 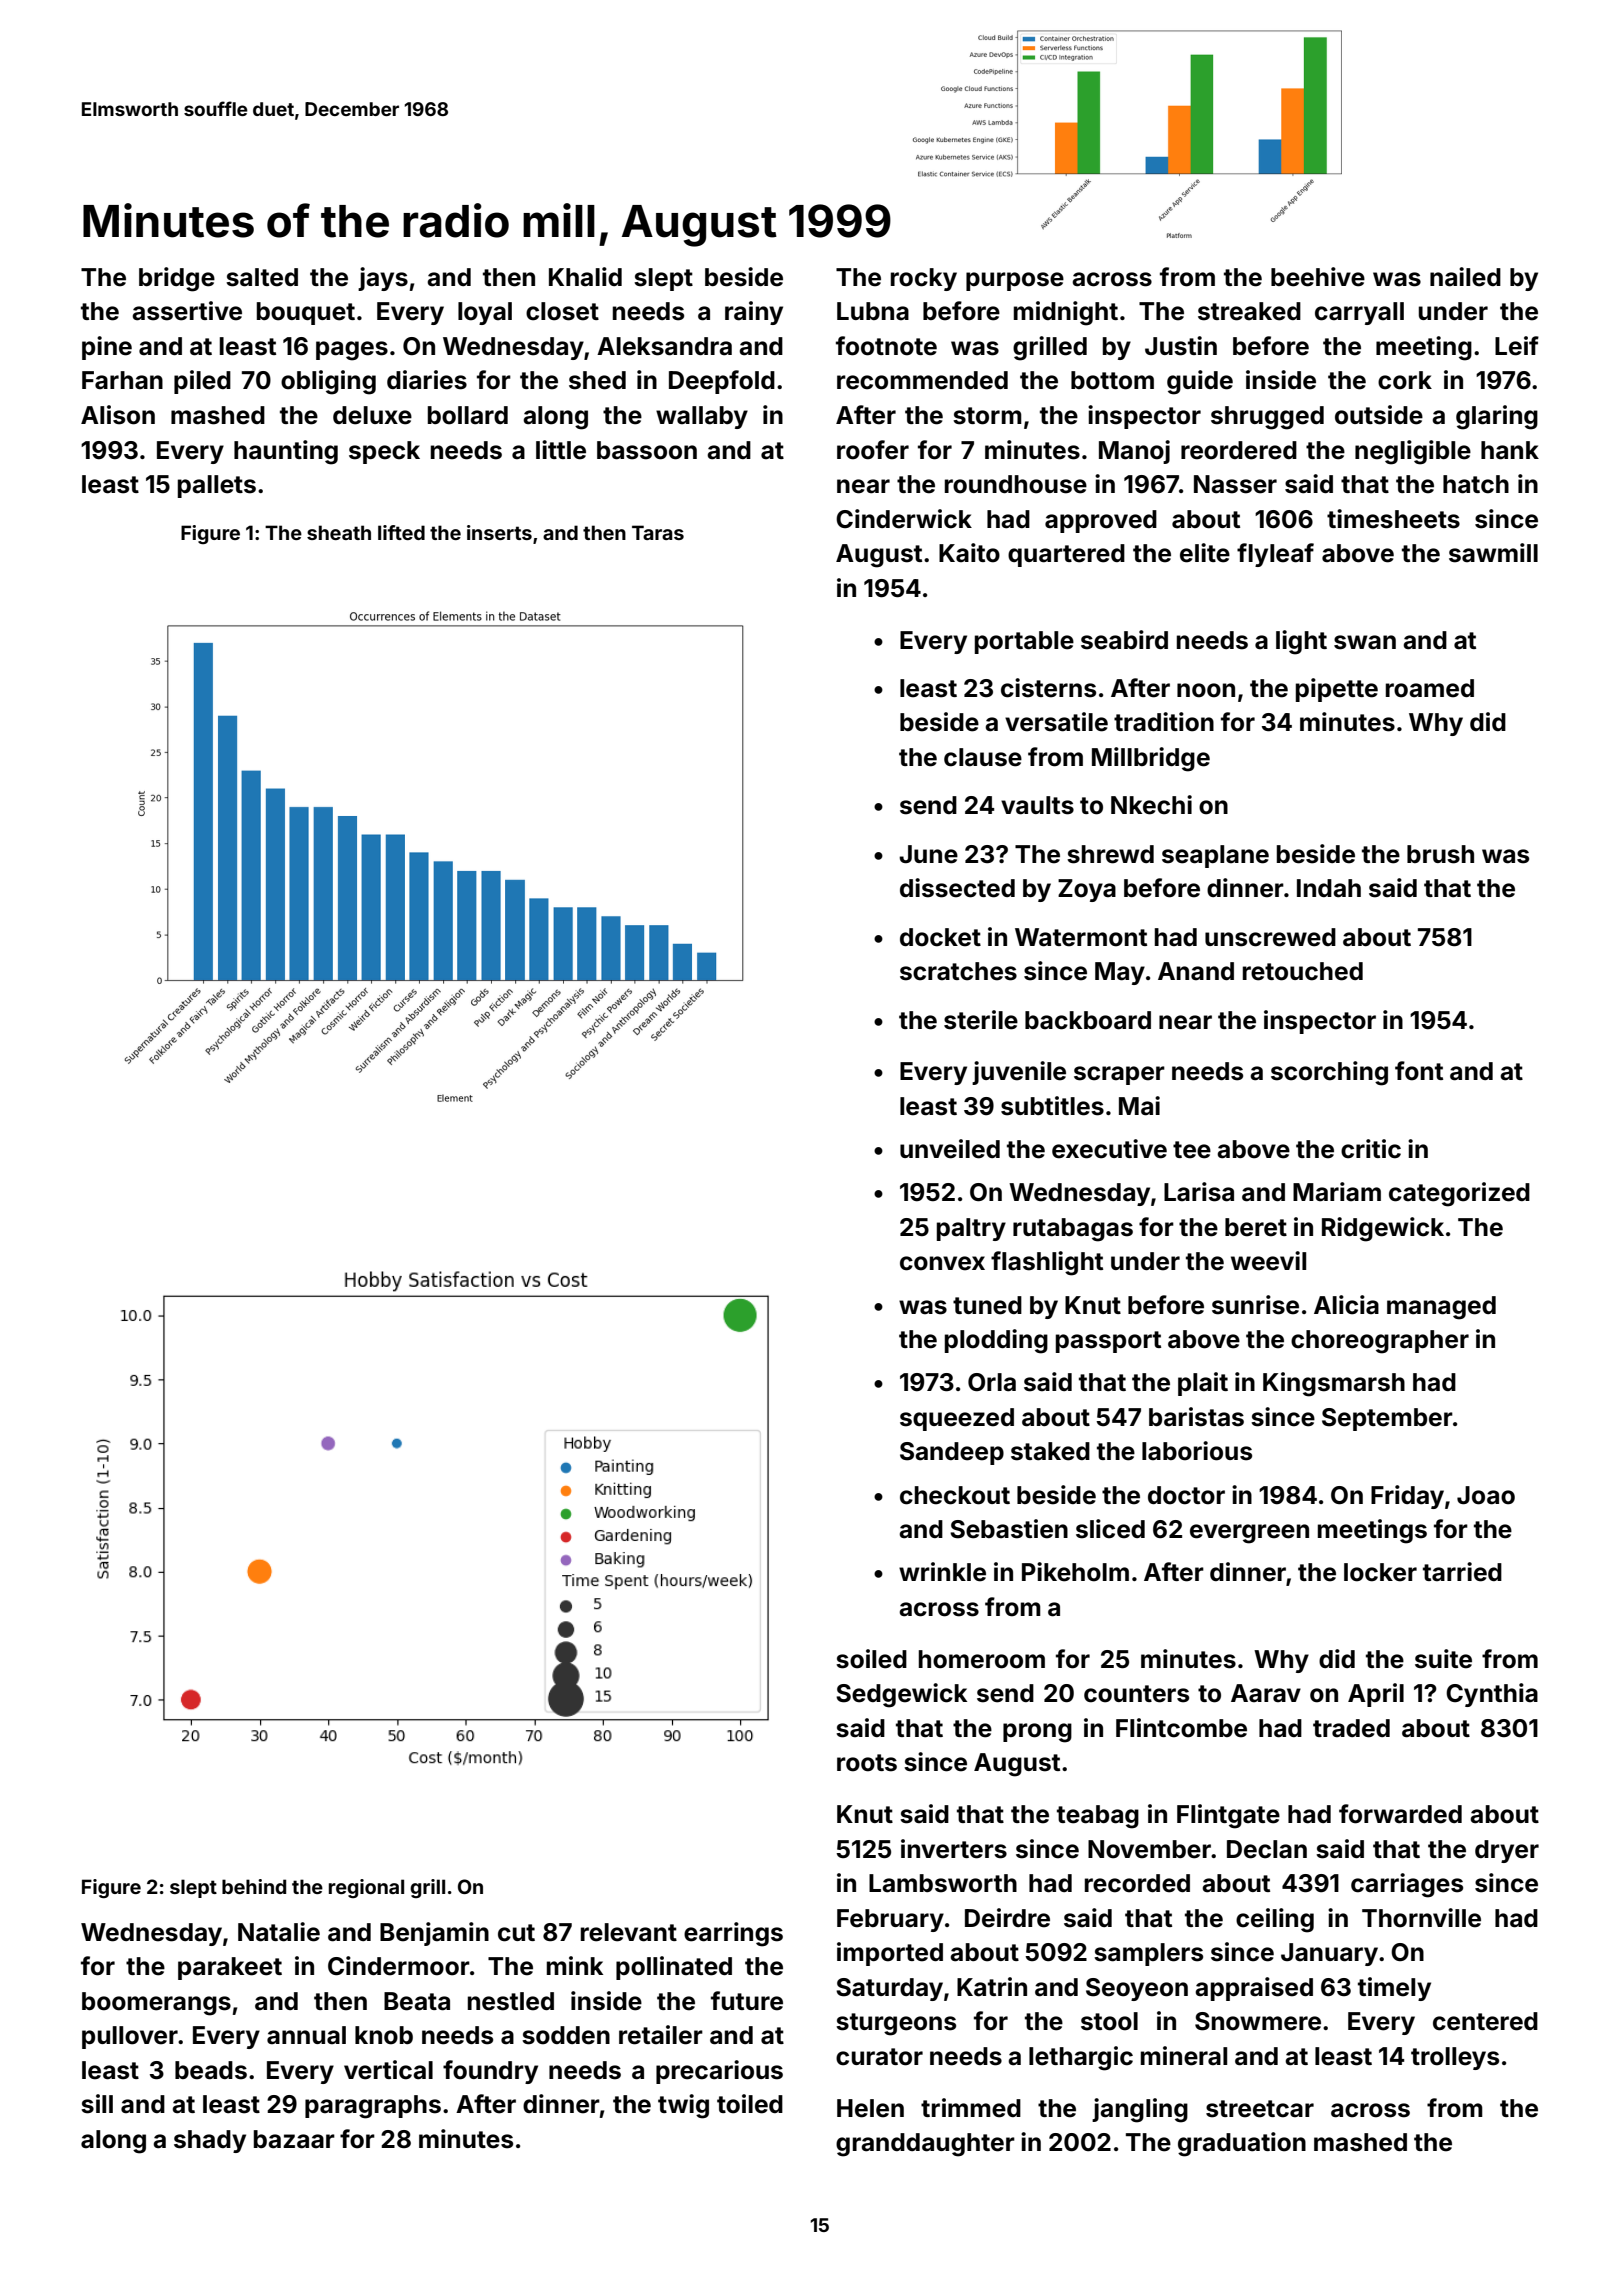 I want to click on sheath, so click(x=339, y=532).
